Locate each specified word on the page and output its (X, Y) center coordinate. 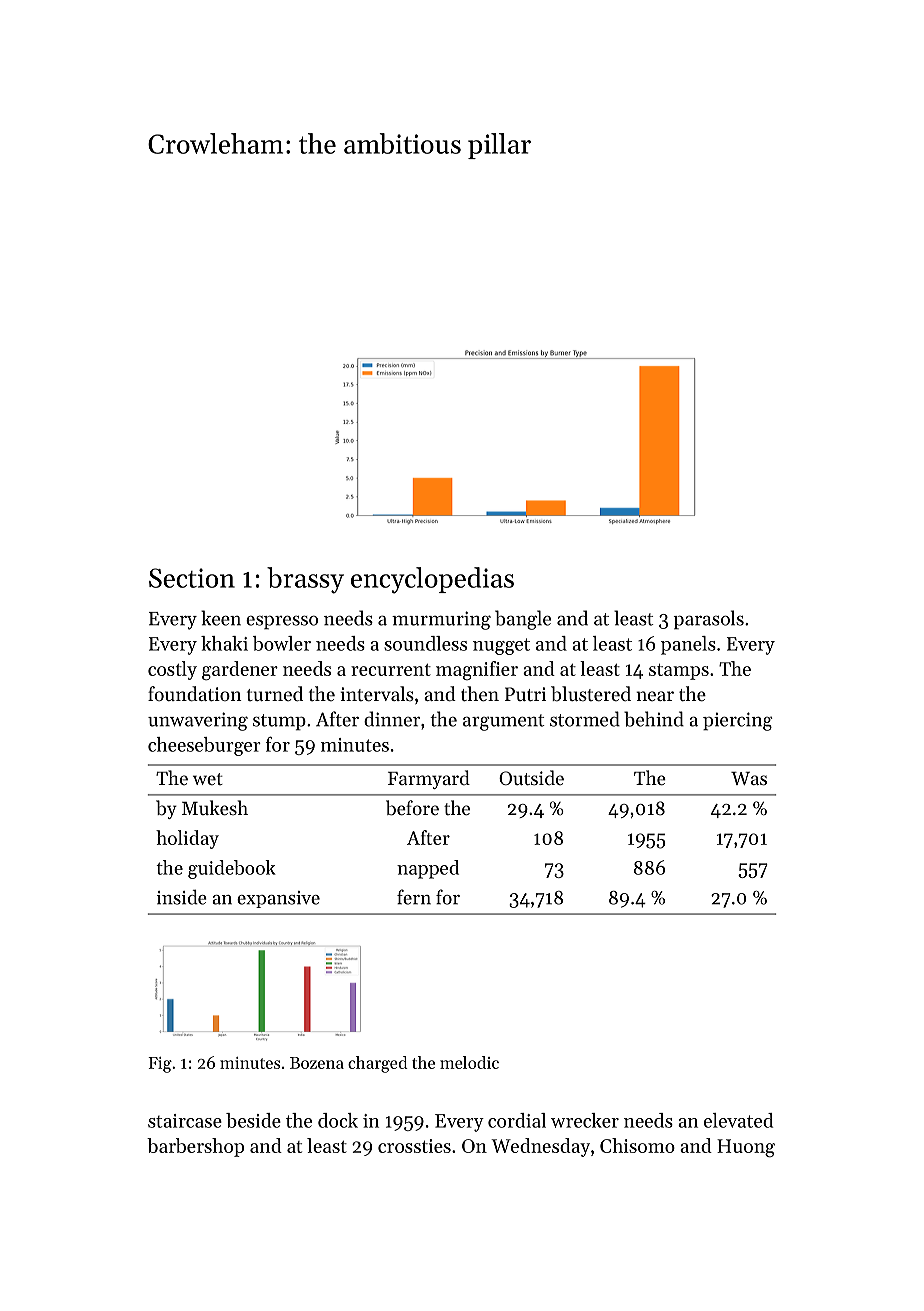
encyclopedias (432, 580)
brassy (305, 580)
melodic (469, 1062)
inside (182, 897)
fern (414, 897)
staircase (185, 1121)
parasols (708, 620)
